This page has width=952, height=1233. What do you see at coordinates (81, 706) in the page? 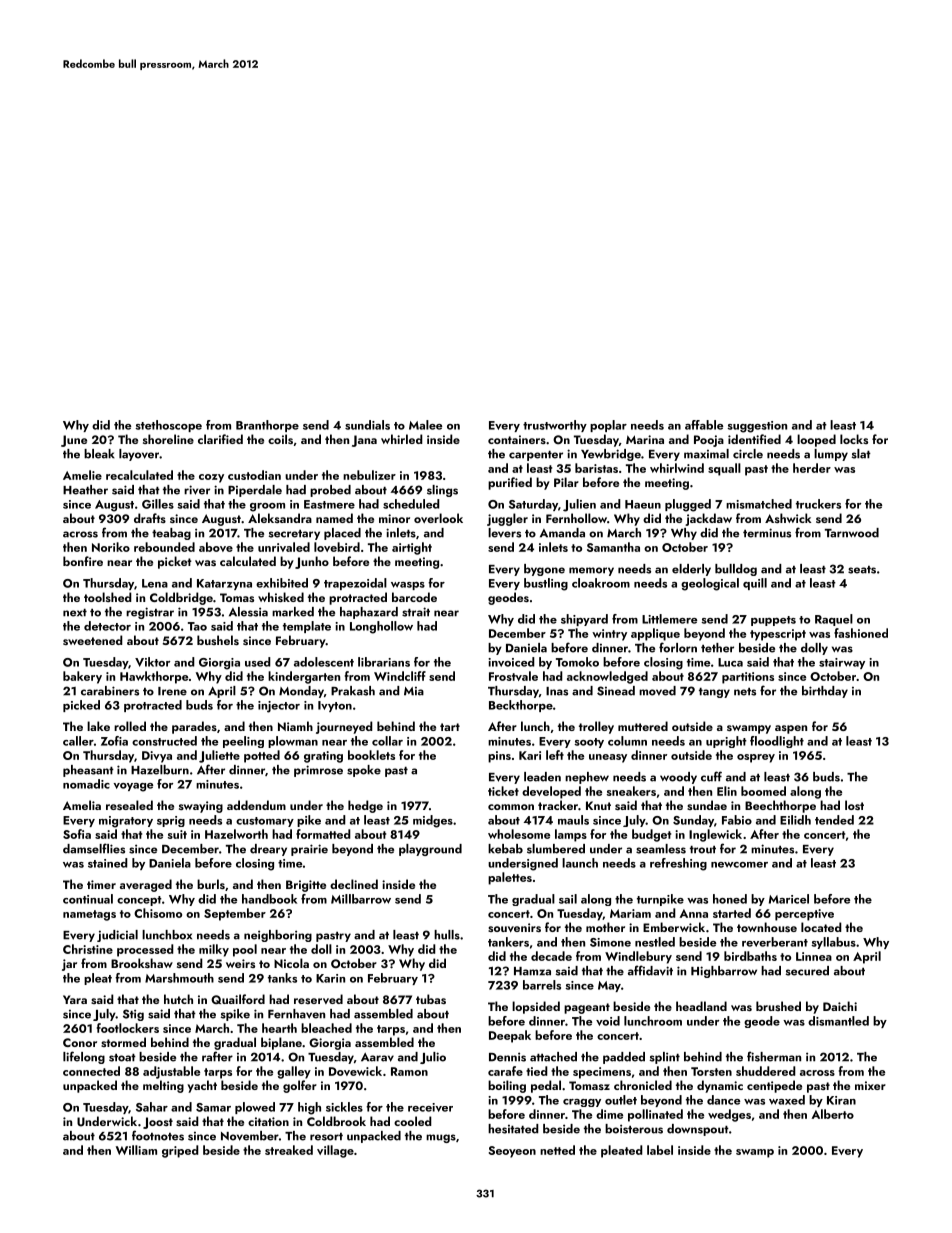
I see `picked` at bounding box center [81, 706].
